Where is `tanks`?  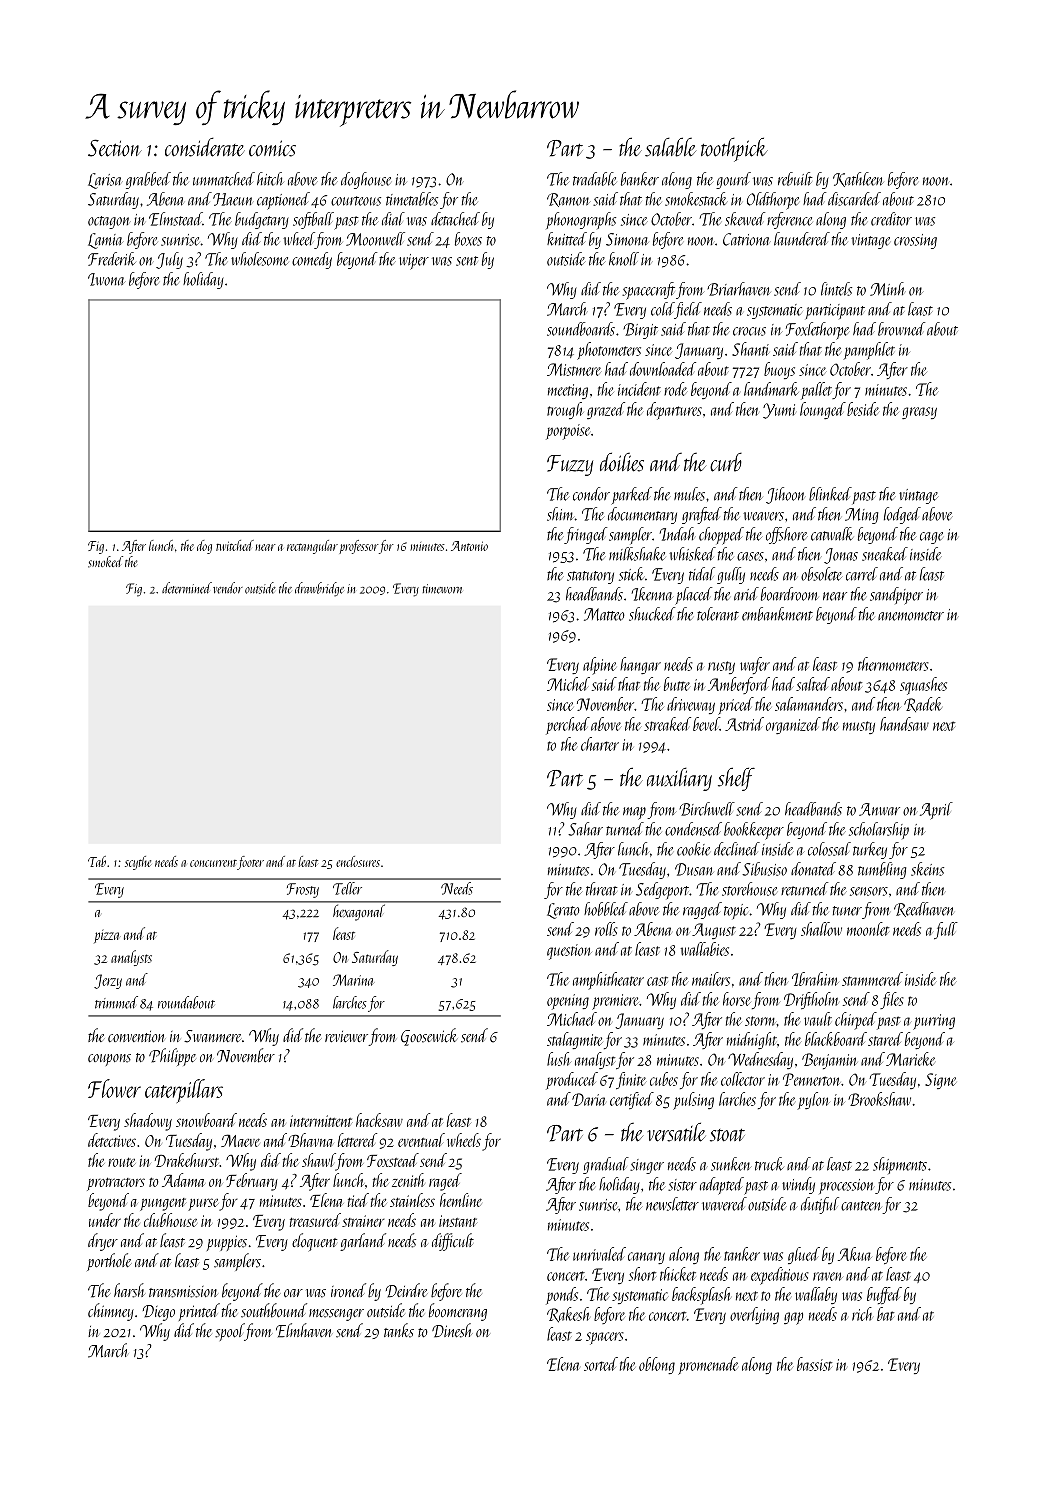
tanks is located at coordinates (399, 1330).
